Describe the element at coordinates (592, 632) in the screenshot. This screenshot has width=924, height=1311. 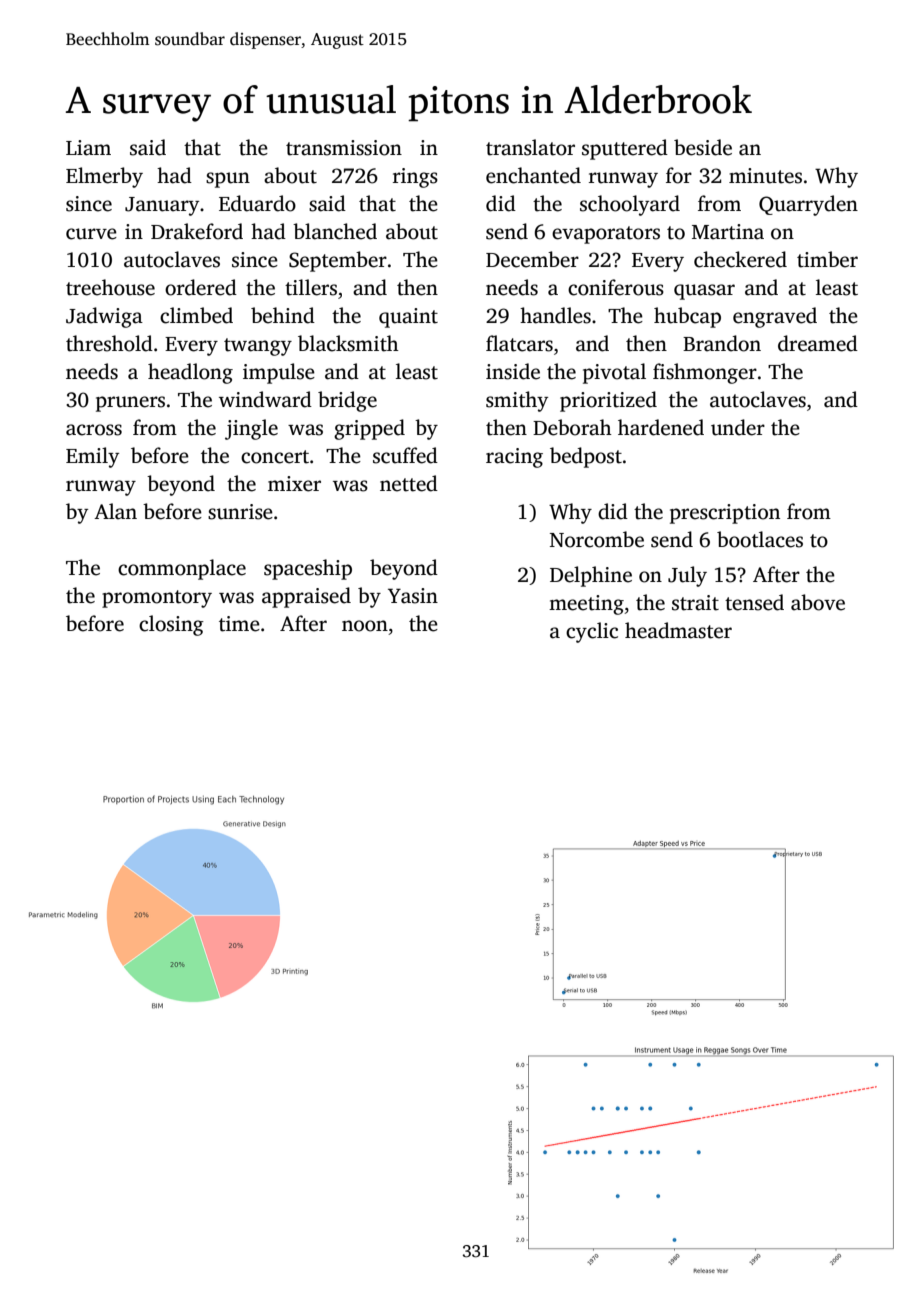
I see `cyclic` at that location.
